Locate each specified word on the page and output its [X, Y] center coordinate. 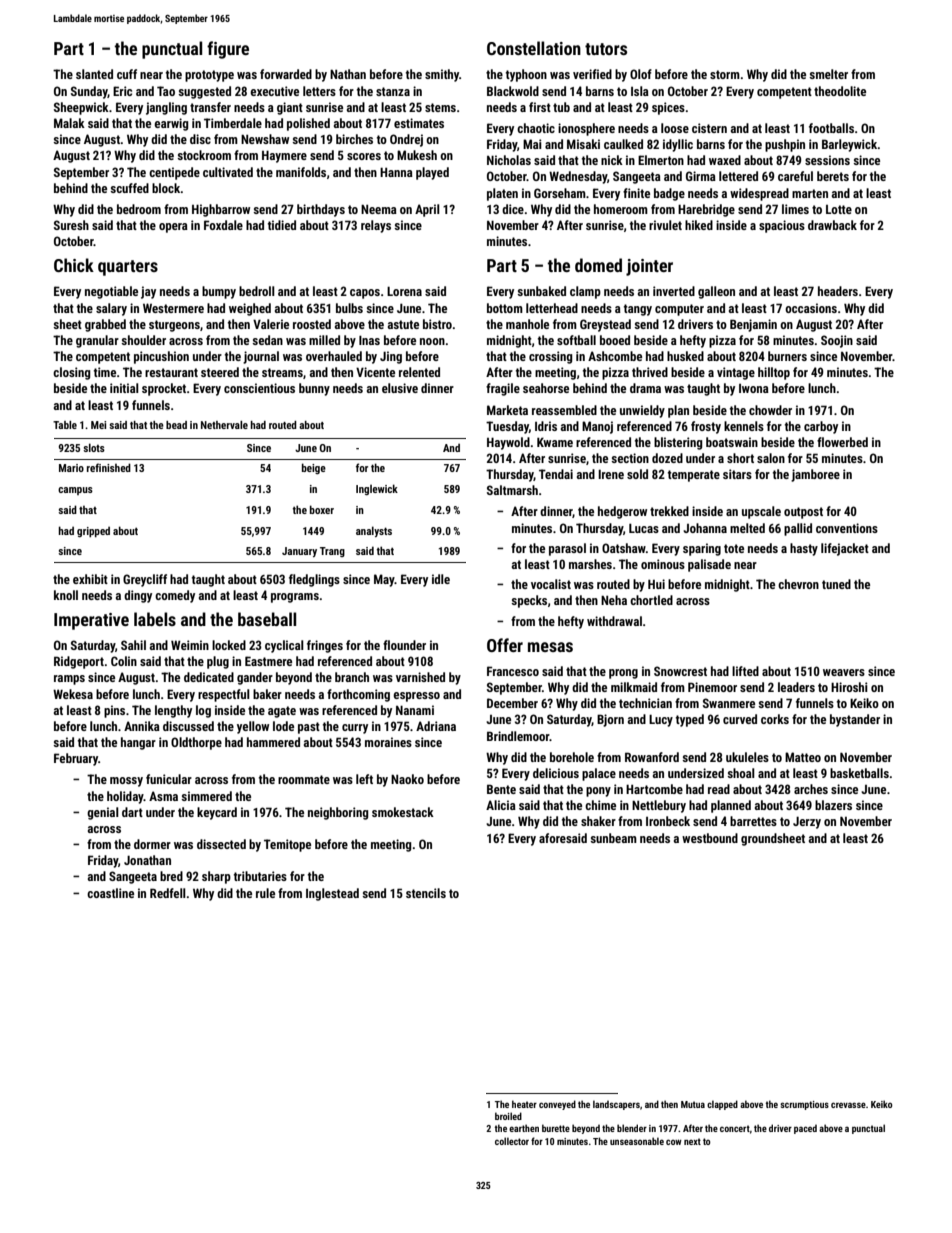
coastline [110, 893]
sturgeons [174, 326]
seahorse [546, 388]
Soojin [837, 341]
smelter [828, 74]
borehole [572, 757]
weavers [844, 672]
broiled [508, 1116]
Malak [69, 123]
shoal [741, 773]
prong [623, 674]
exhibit [90, 579]
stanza [393, 91]
